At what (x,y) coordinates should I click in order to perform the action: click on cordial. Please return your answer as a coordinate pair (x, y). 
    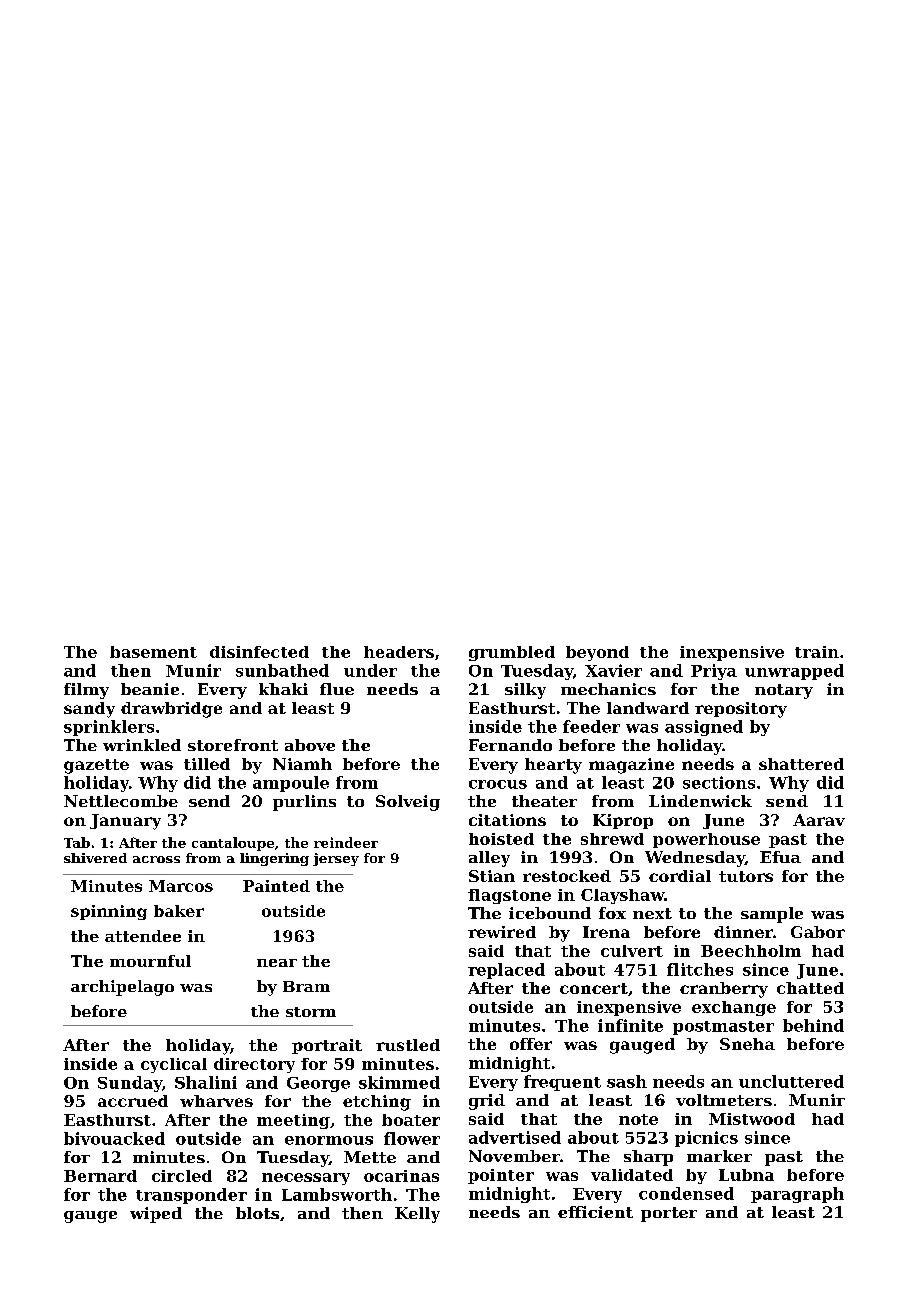
    Looking at the image, I should click on (680, 876).
